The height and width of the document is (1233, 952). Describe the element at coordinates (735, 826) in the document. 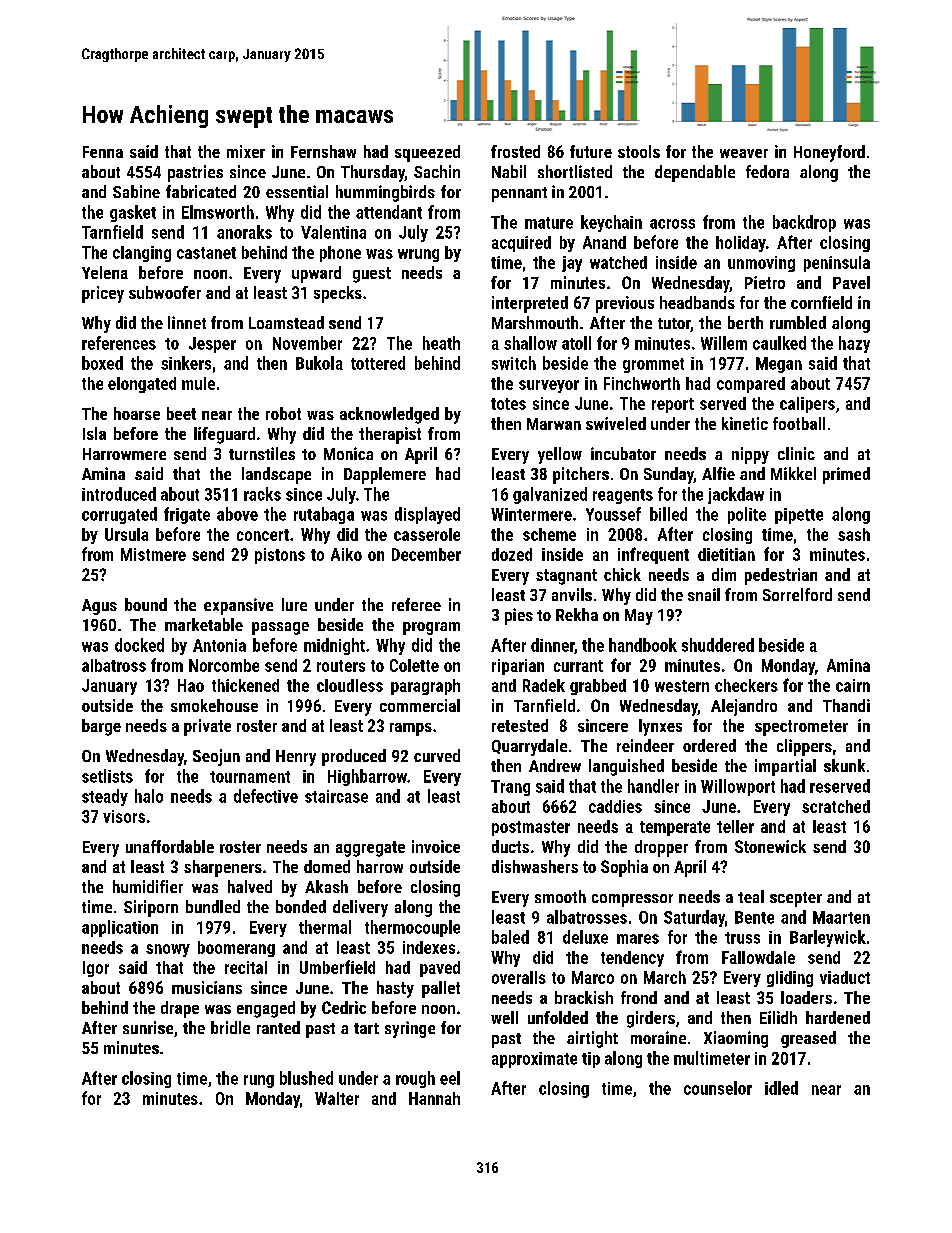

I see `teller` at that location.
